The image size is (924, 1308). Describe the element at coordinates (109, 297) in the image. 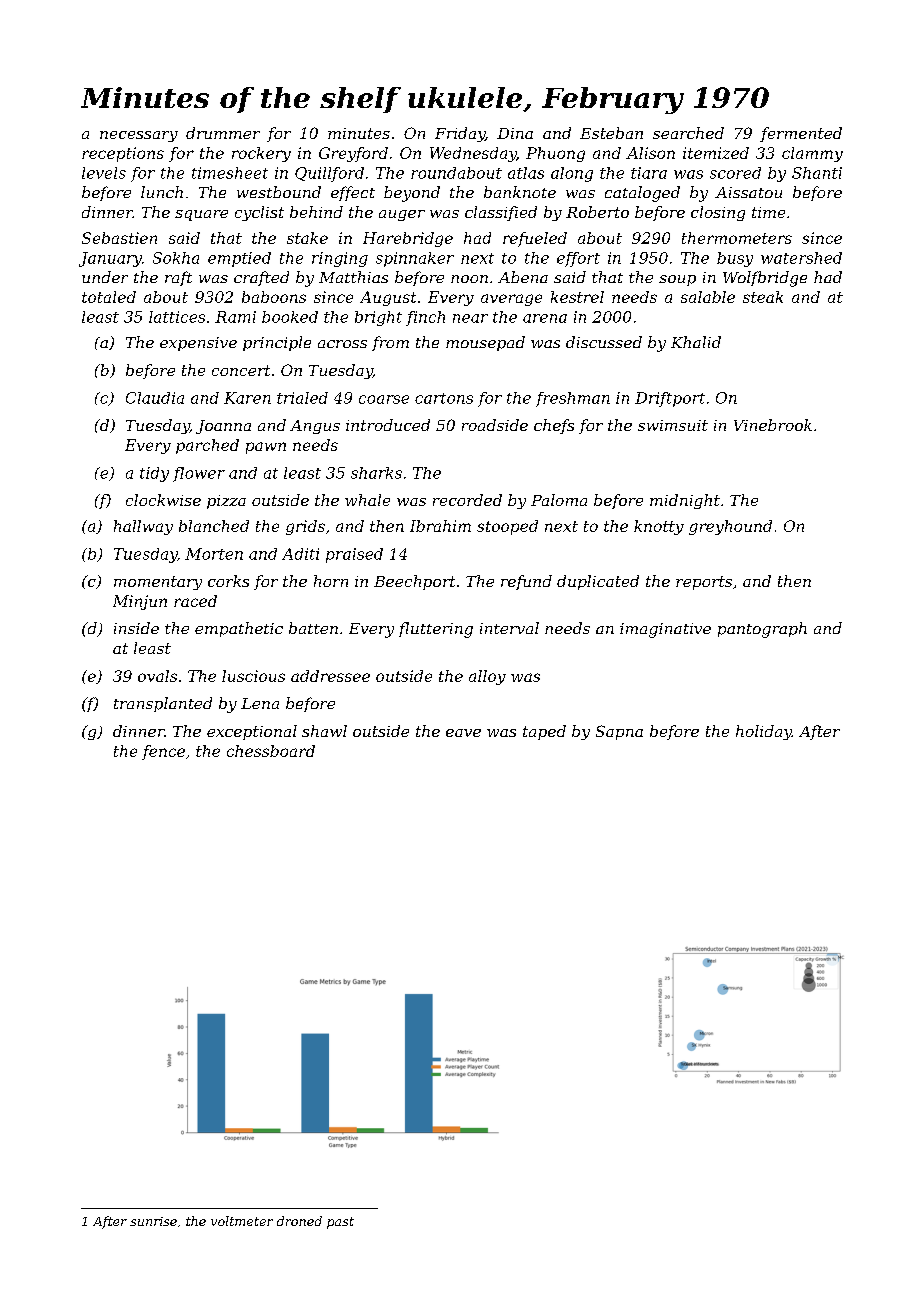

I see `totaled` at that location.
